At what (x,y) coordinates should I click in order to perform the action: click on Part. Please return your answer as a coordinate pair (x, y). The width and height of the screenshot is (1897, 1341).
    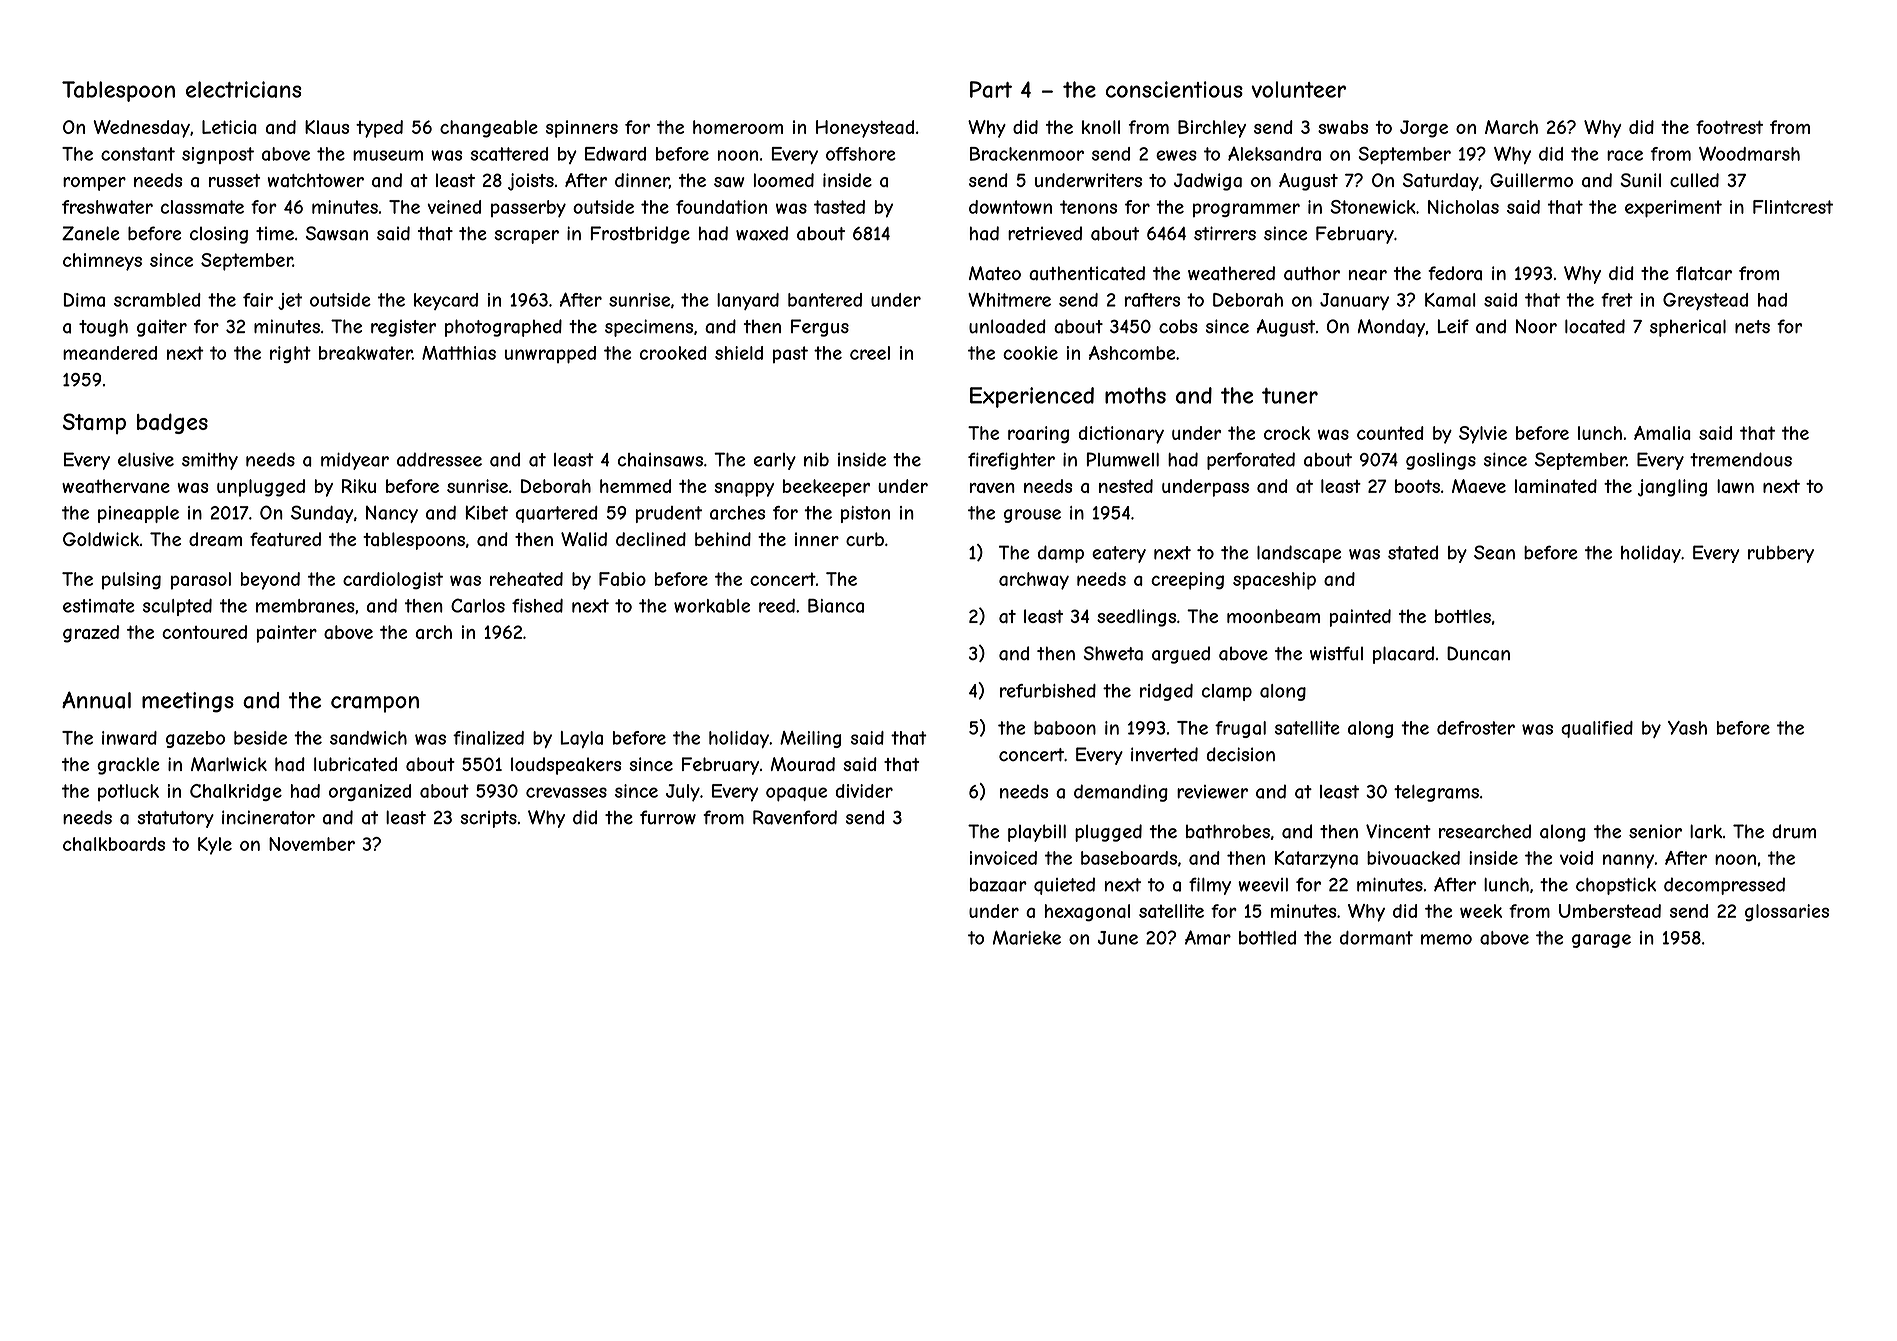
    Looking at the image, I should click on (991, 89).
